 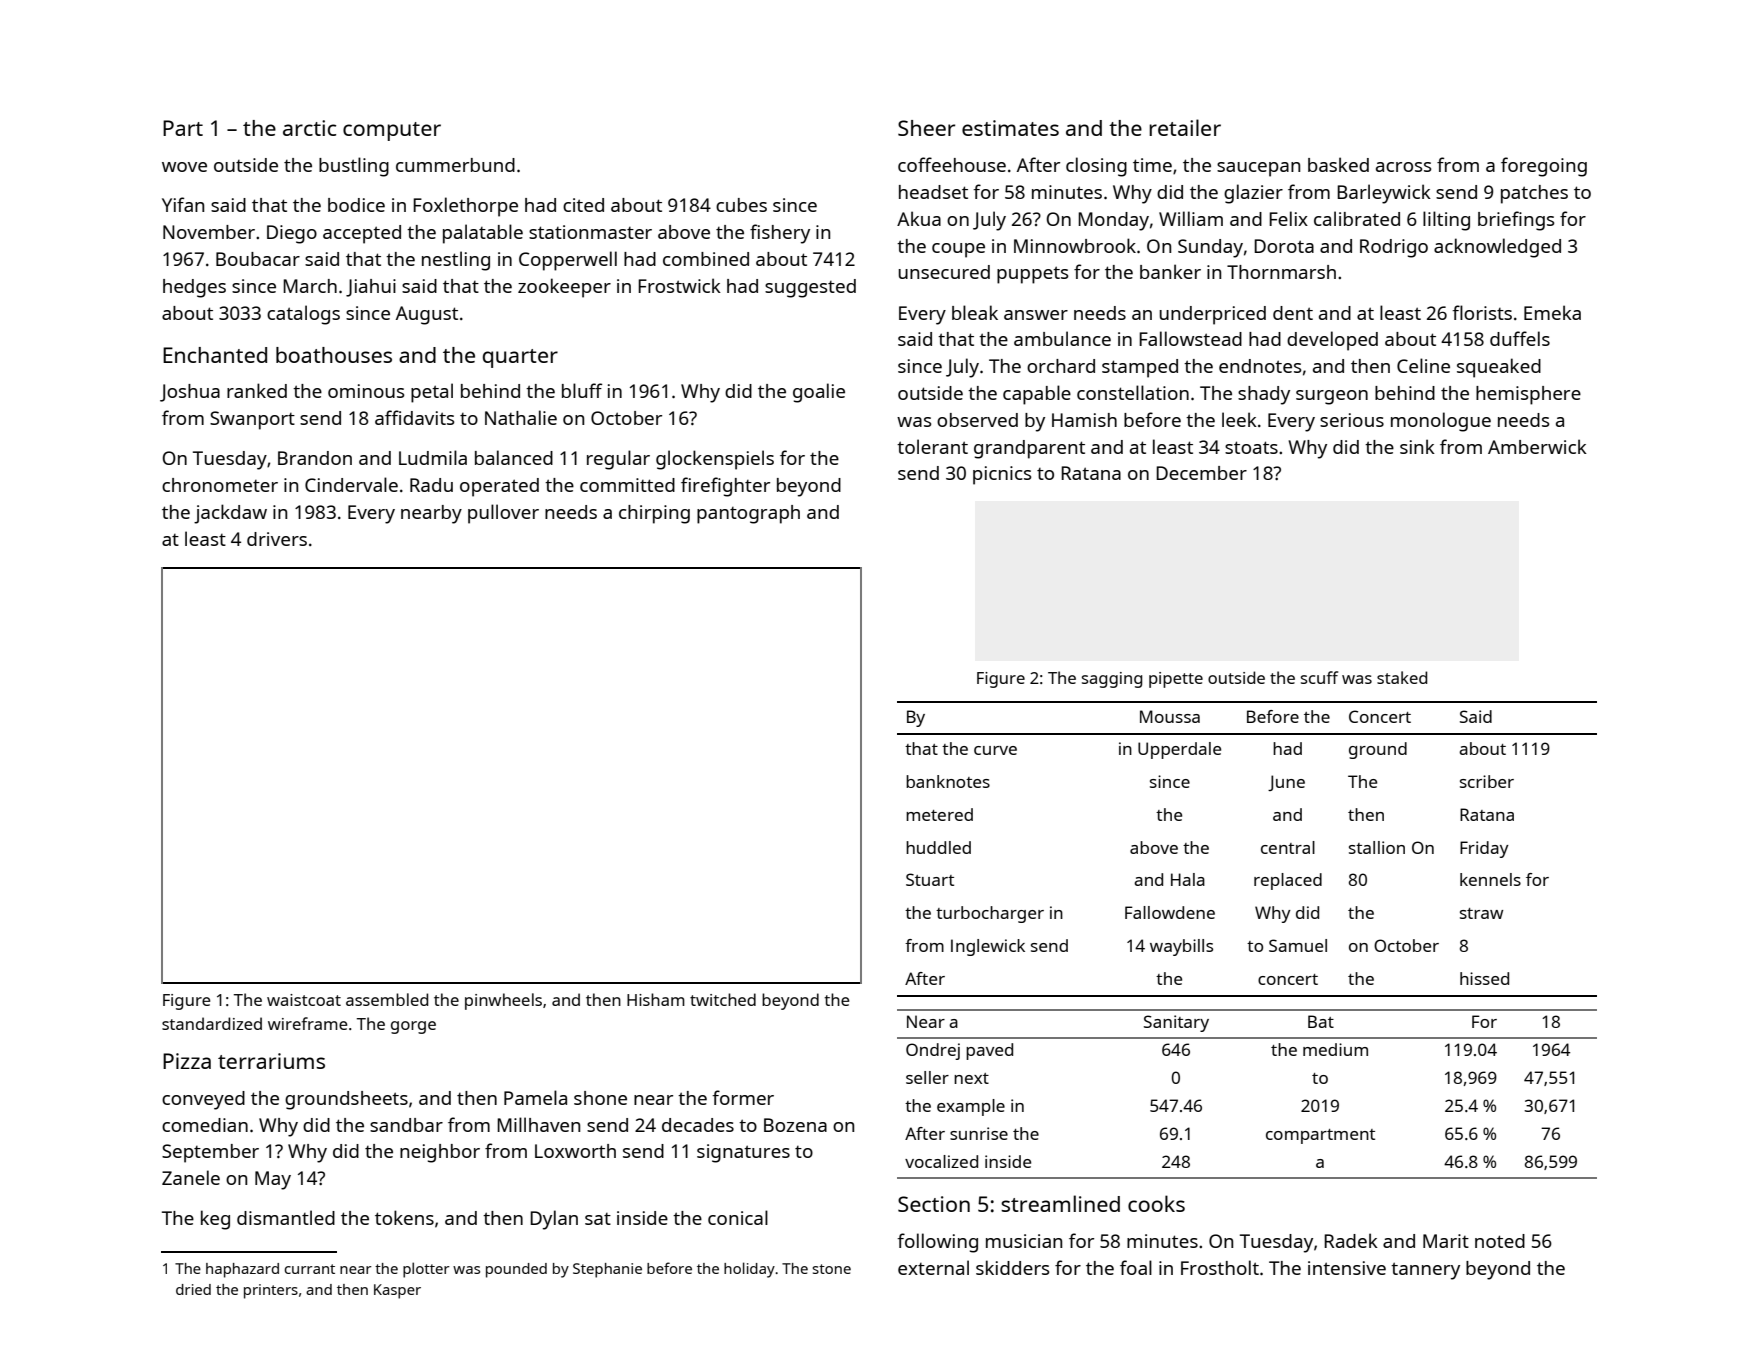 What do you see at coordinates (749, 1270) in the image?
I see `holiday` at bounding box center [749, 1270].
